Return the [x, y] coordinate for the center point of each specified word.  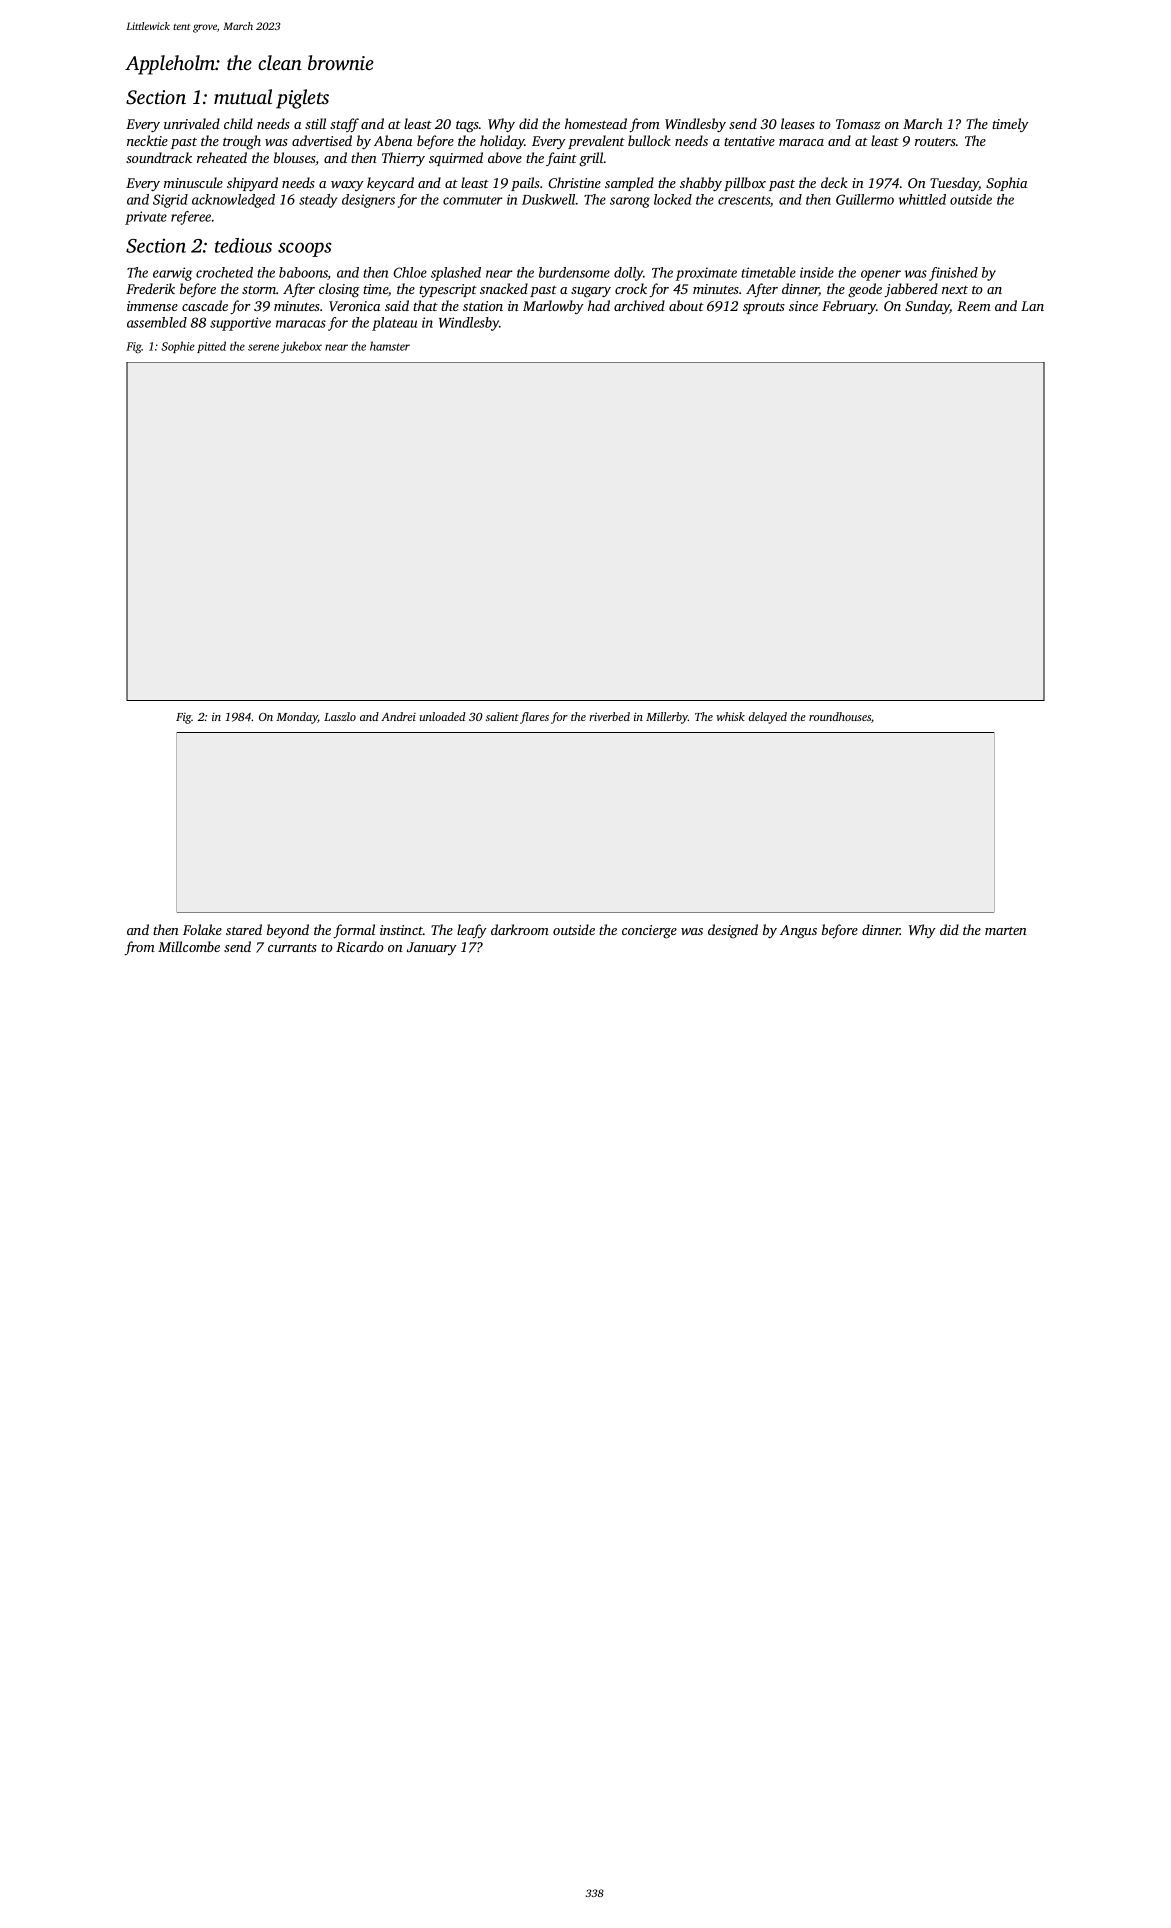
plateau [394, 324]
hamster [390, 346]
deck [834, 182]
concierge [649, 932]
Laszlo [340, 716]
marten [1006, 931]
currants [292, 948]
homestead [596, 123]
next [955, 290]
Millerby [667, 718]
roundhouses [840, 716]
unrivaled [192, 123]
